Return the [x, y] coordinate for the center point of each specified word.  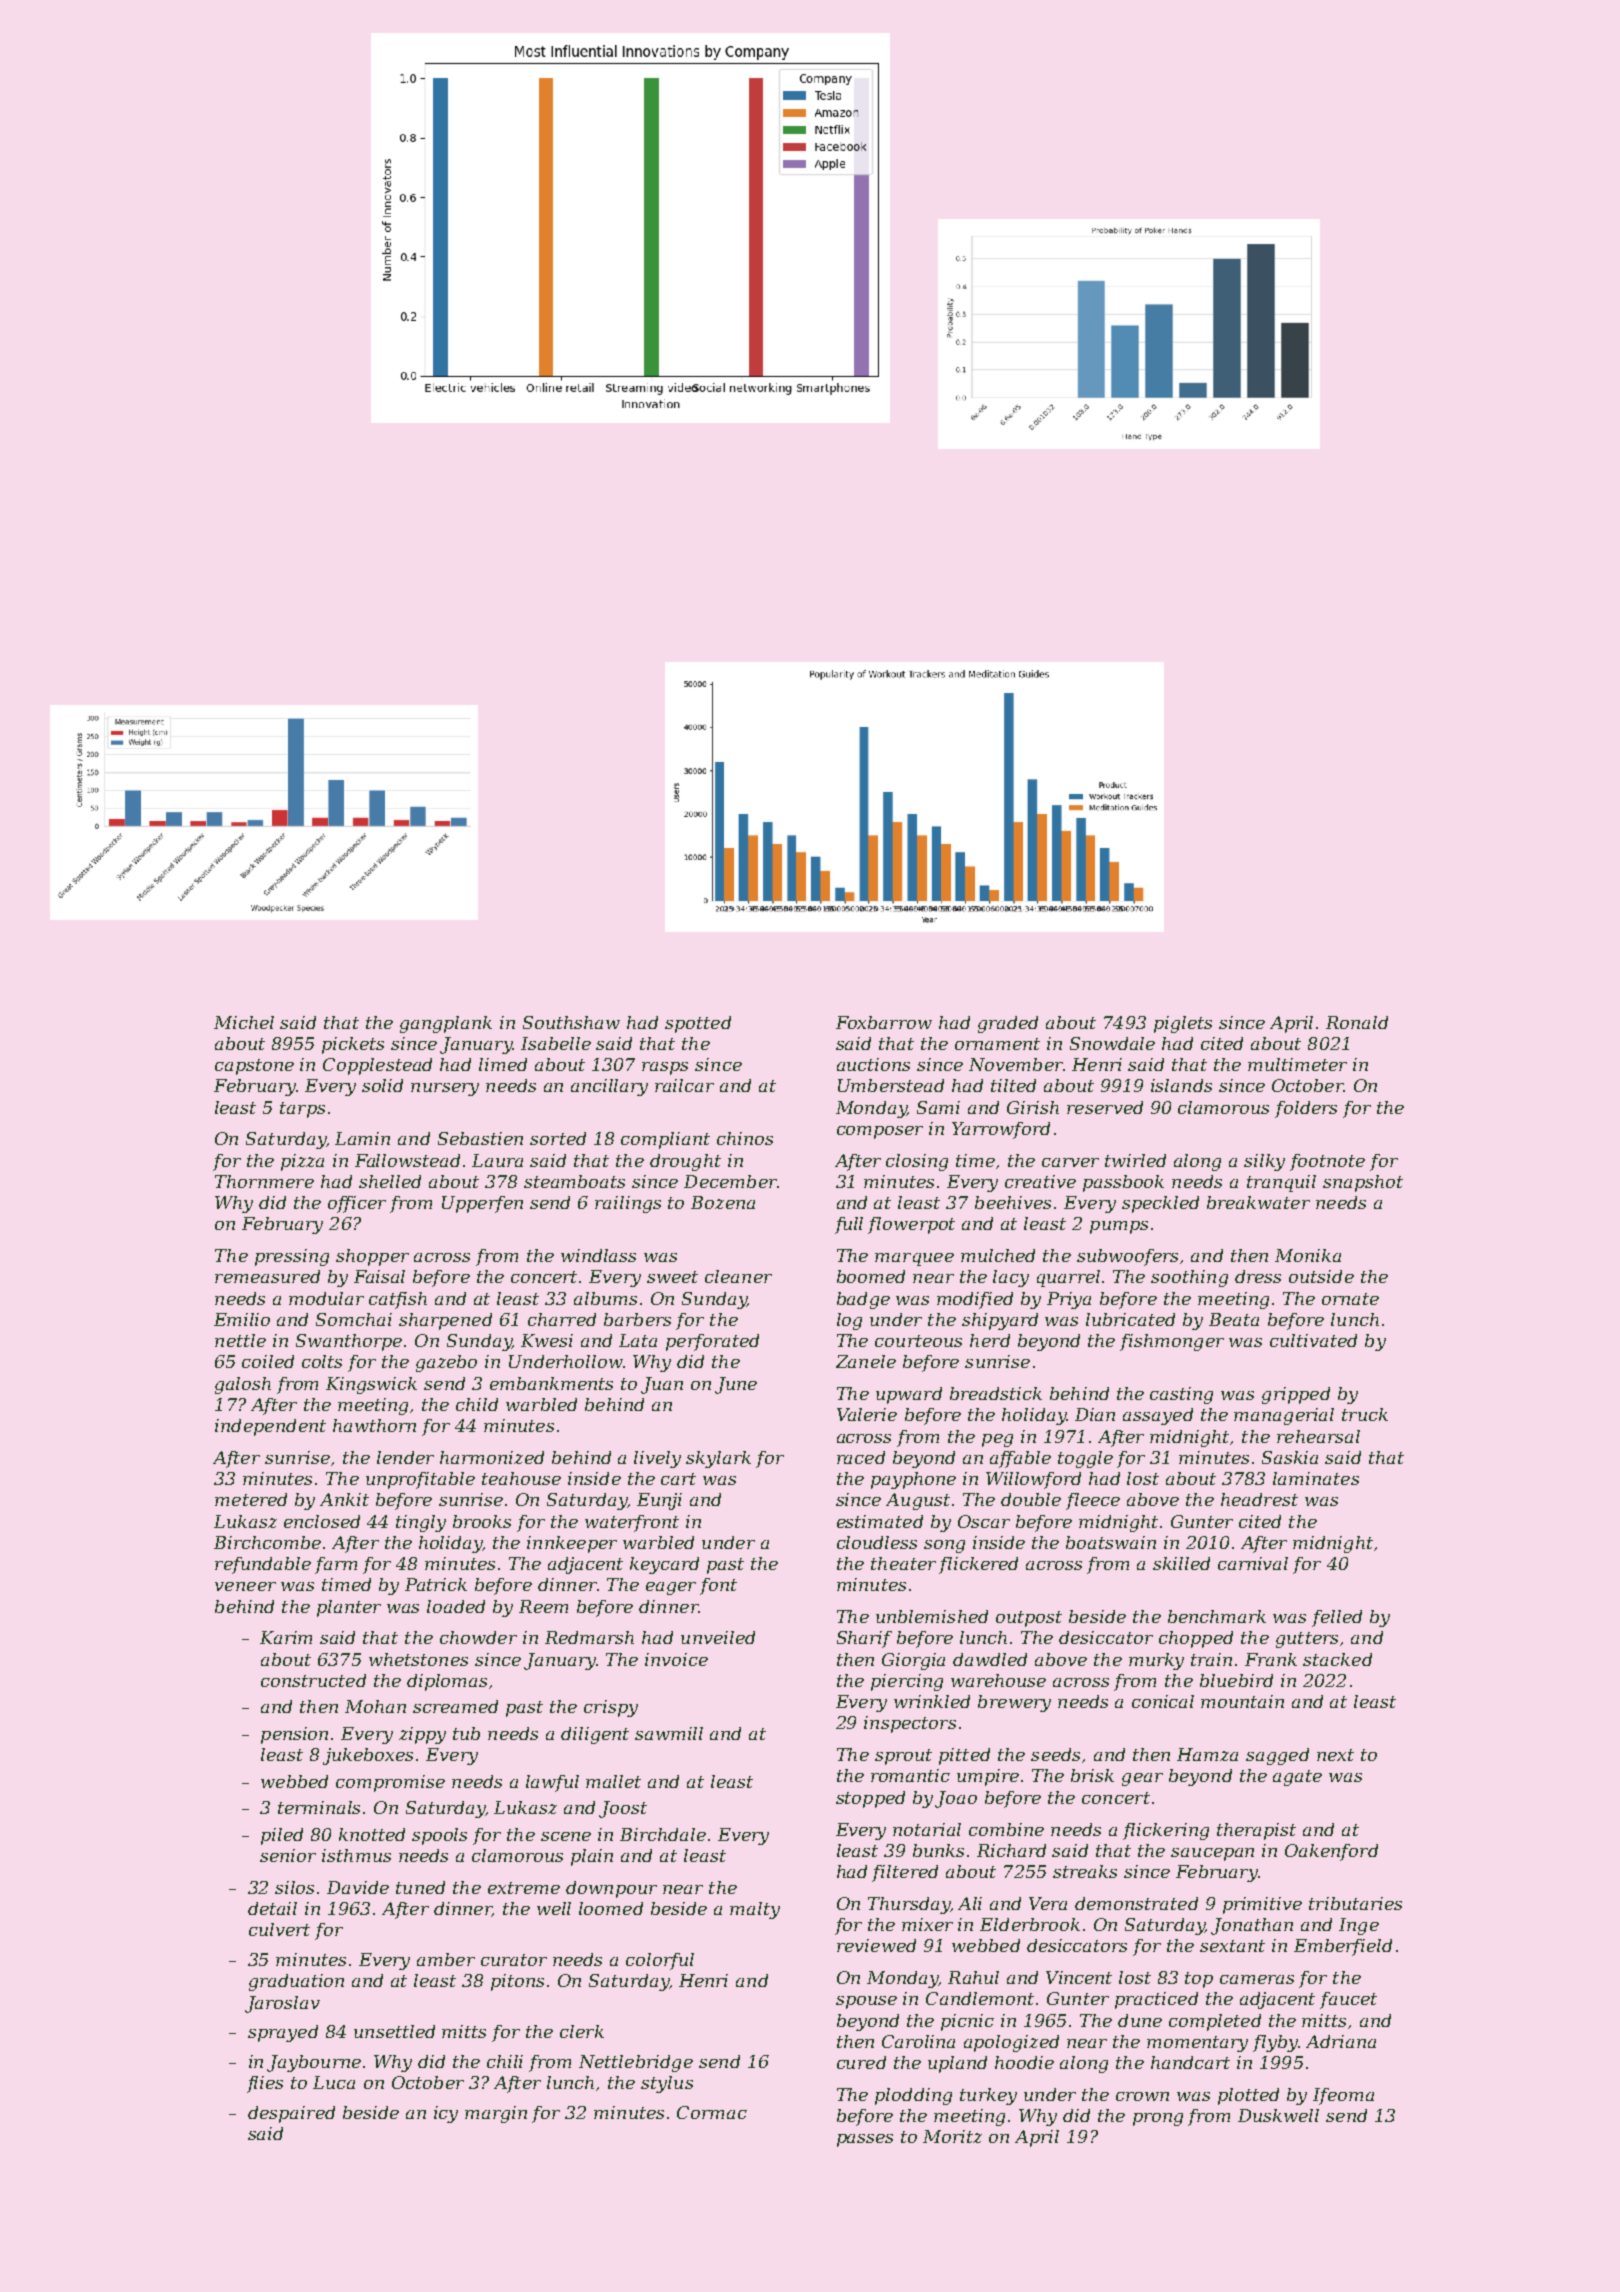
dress [1258, 1276]
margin [496, 2114]
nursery [445, 1089]
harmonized [492, 1457]
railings [628, 1204]
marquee [914, 1259]
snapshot [1363, 1183]
